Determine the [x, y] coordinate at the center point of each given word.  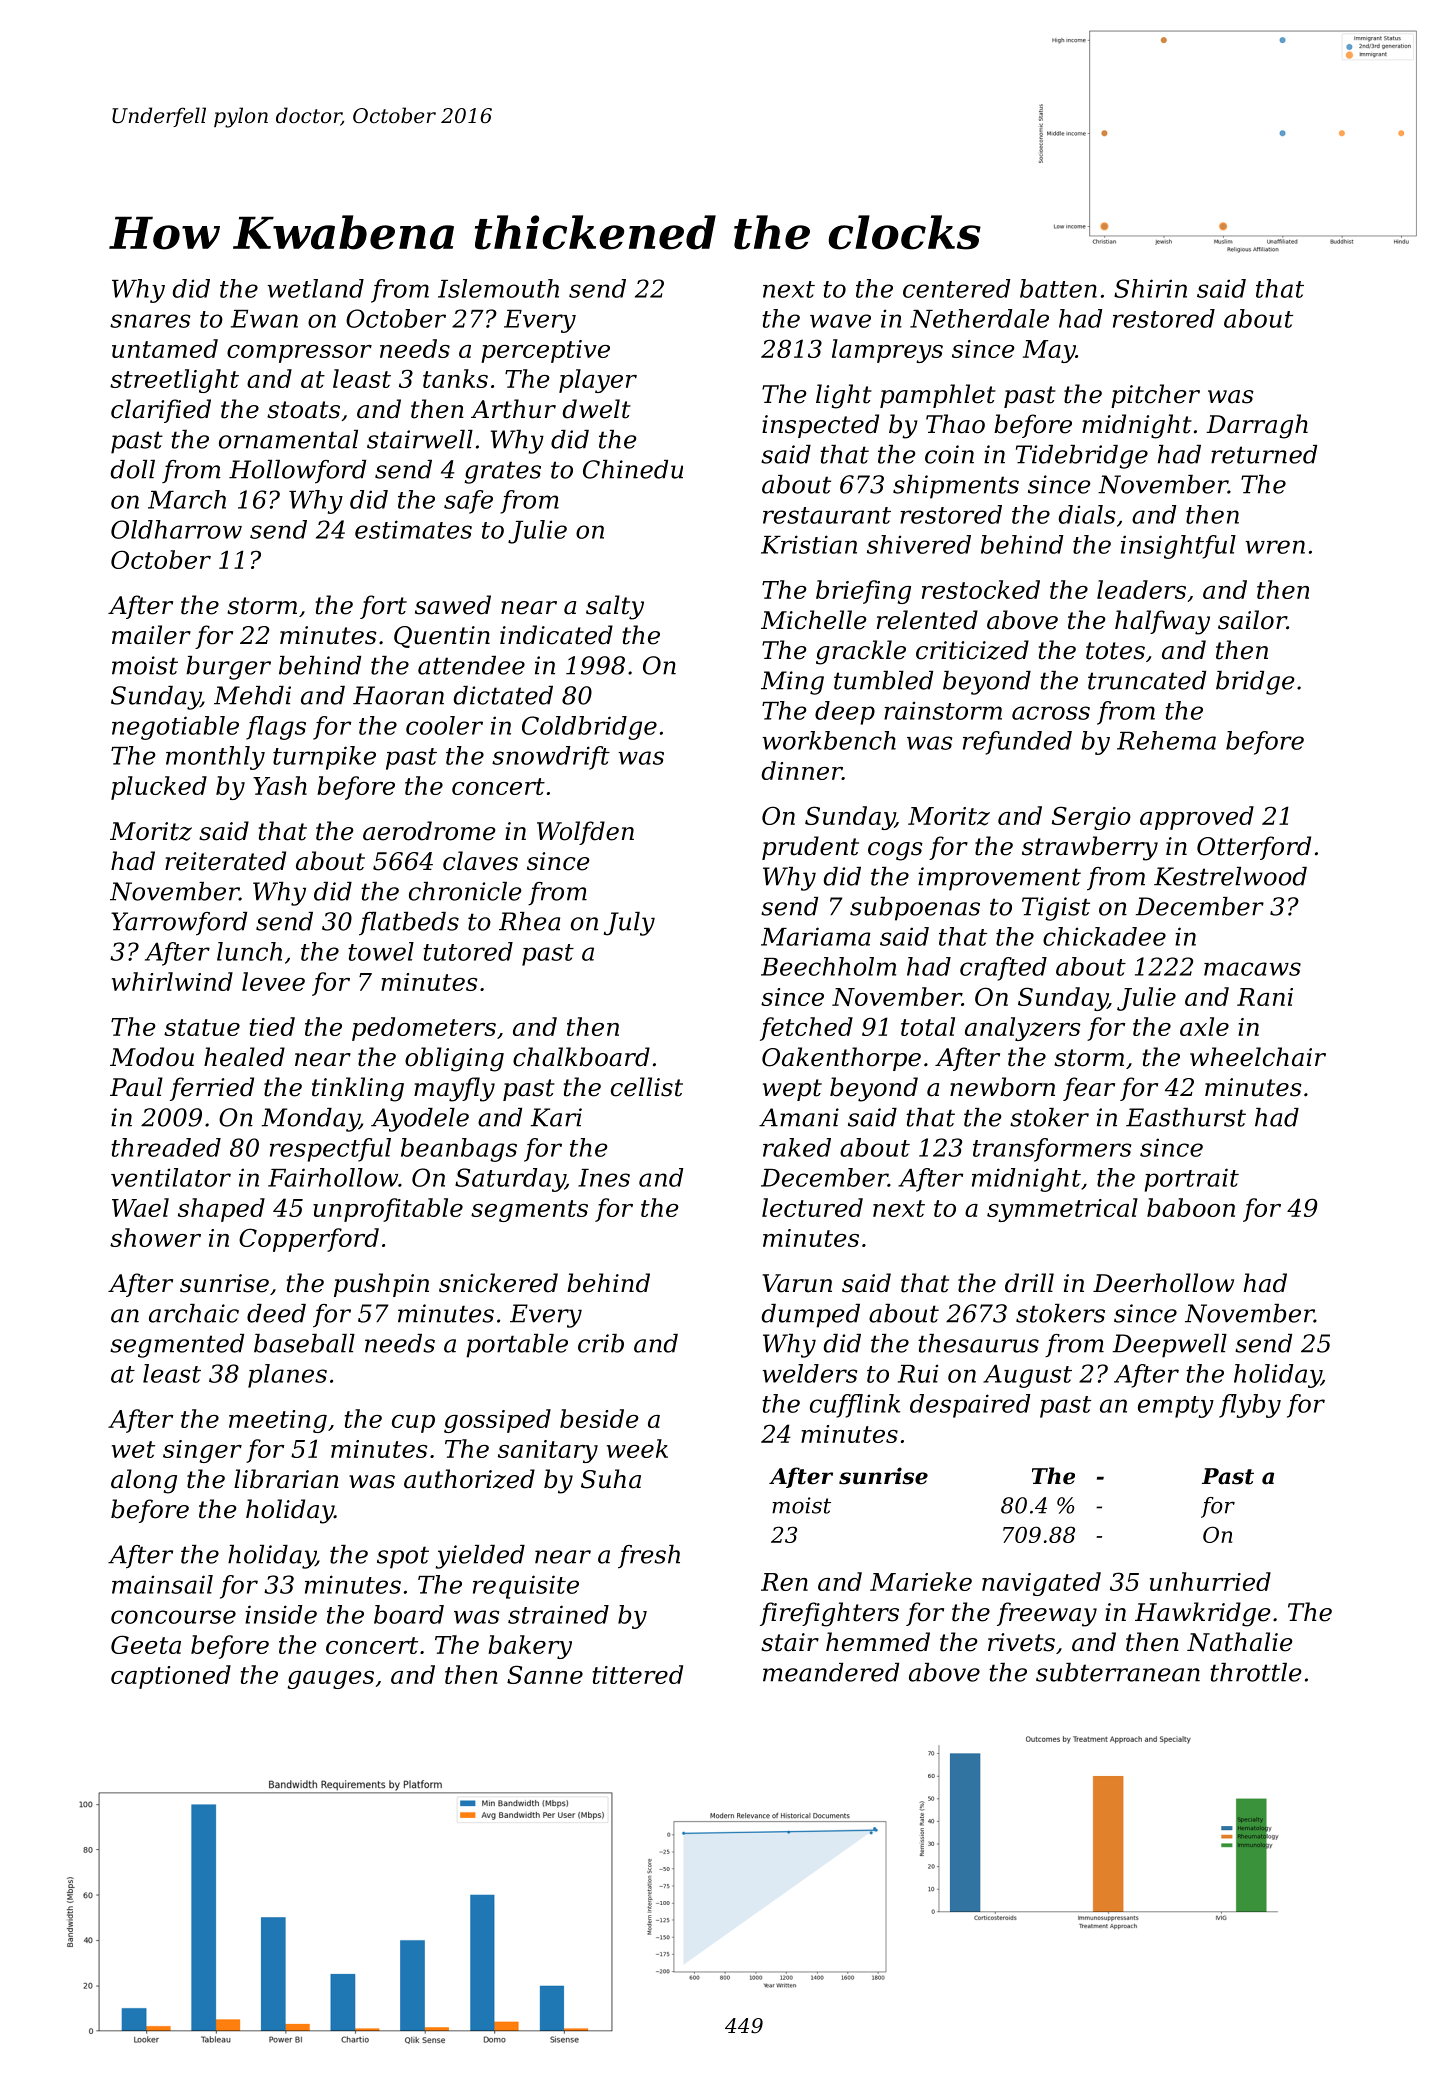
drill [1029, 1283]
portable [517, 1346]
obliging [454, 1059]
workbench [829, 740]
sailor [1252, 620]
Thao [955, 424]
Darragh [1257, 426]
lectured [812, 1207]
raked [797, 1147]
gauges [331, 1680]
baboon [1191, 1207]
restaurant [827, 515]
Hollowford [297, 472]
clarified [161, 411]
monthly [215, 758]
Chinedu [633, 469]
